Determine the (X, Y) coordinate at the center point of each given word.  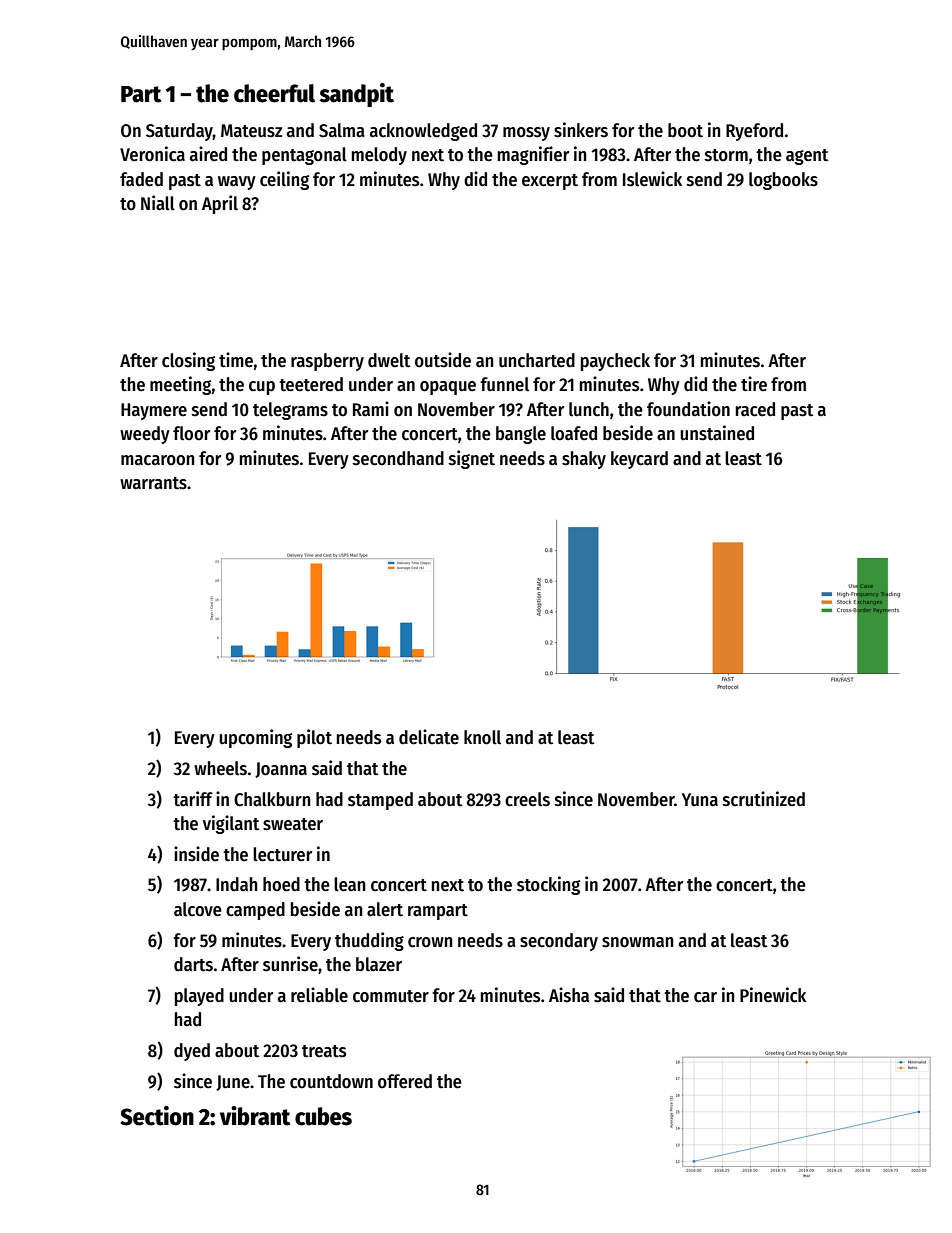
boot (685, 130)
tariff (193, 799)
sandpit (356, 95)
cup (262, 388)
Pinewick (773, 995)
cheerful (274, 93)
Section (157, 1116)
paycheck (615, 362)
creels (527, 799)
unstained (717, 433)
